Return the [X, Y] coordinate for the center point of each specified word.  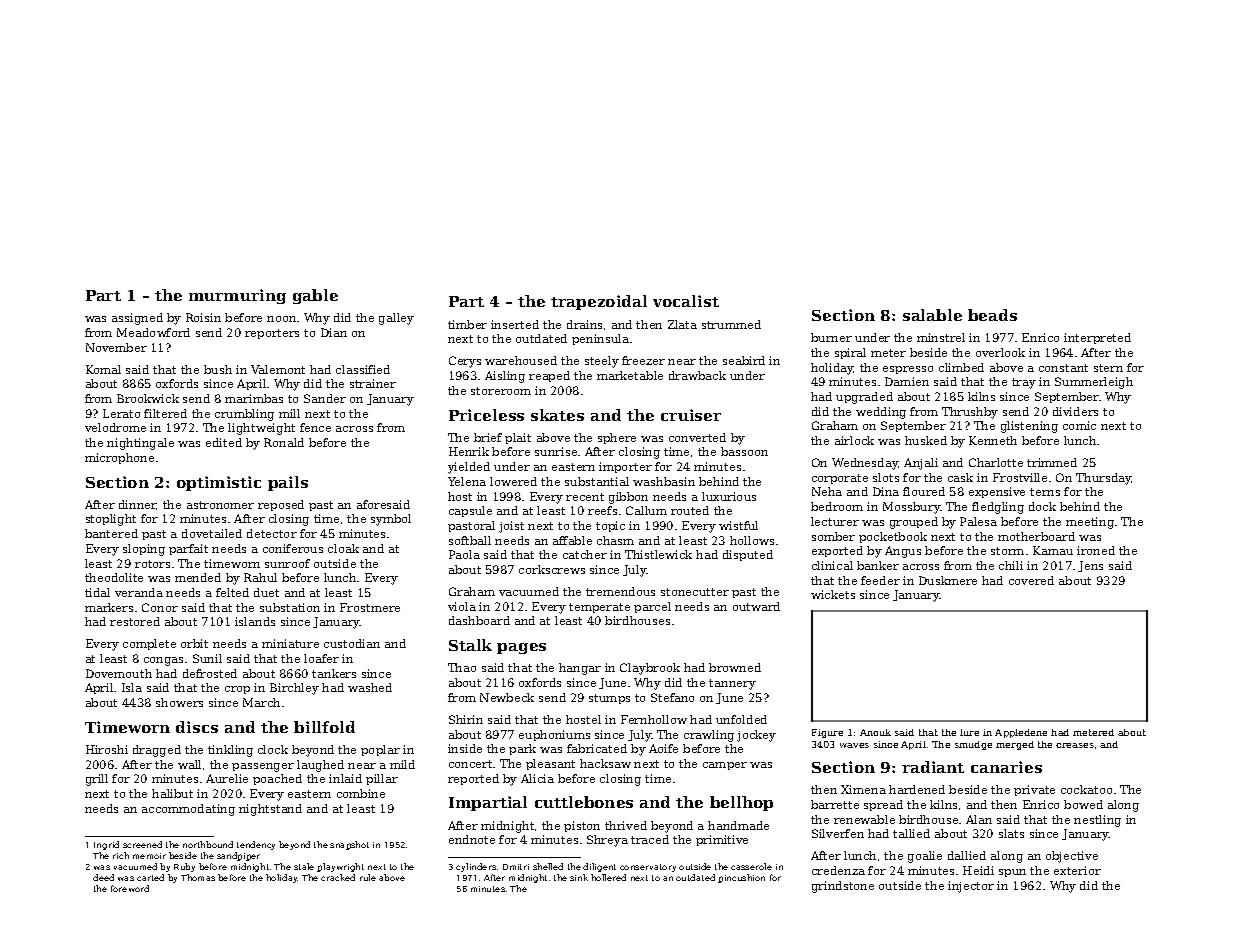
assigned [137, 319]
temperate [599, 608]
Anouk [875, 732]
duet [266, 592]
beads [992, 315]
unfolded [741, 719]
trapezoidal [599, 302]
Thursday [1104, 479]
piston [582, 826]
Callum [646, 510]
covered [1031, 580]
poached [277, 779]
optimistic [219, 483]
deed [103, 877]
